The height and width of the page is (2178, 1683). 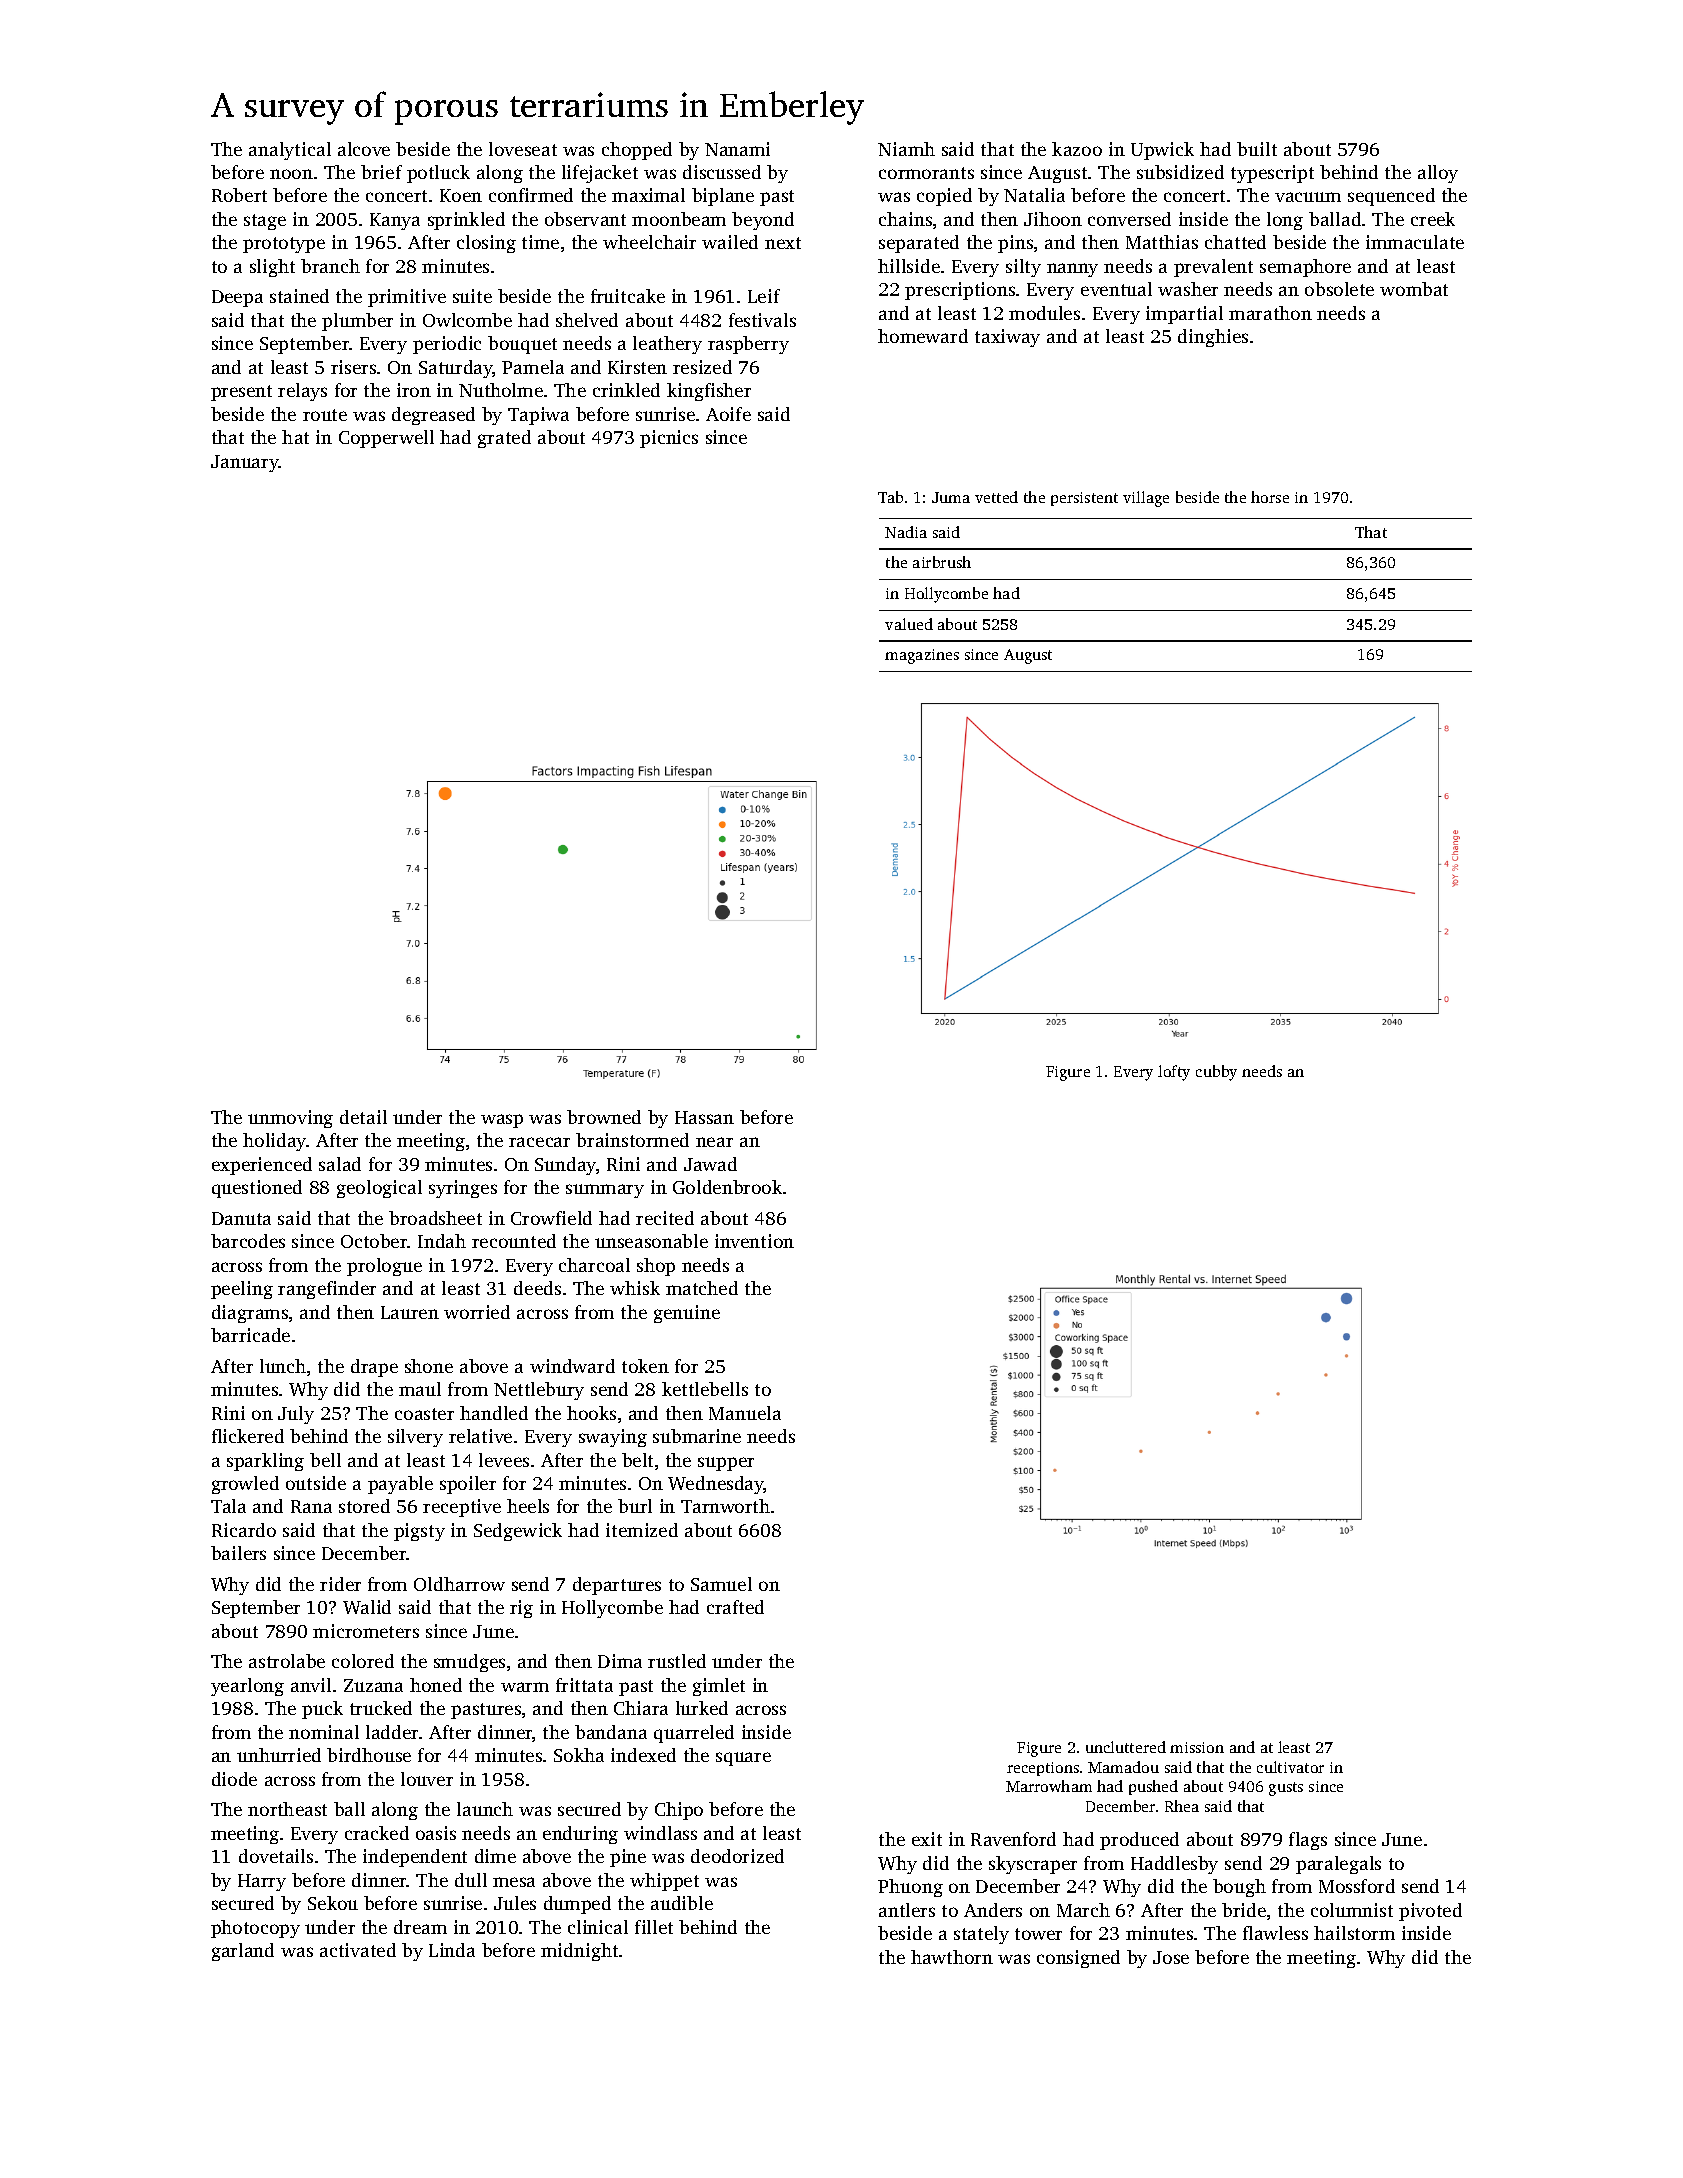 What do you see at coordinates (737, 149) in the page?
I see `Nanami` at bounding box center [737, 149].
